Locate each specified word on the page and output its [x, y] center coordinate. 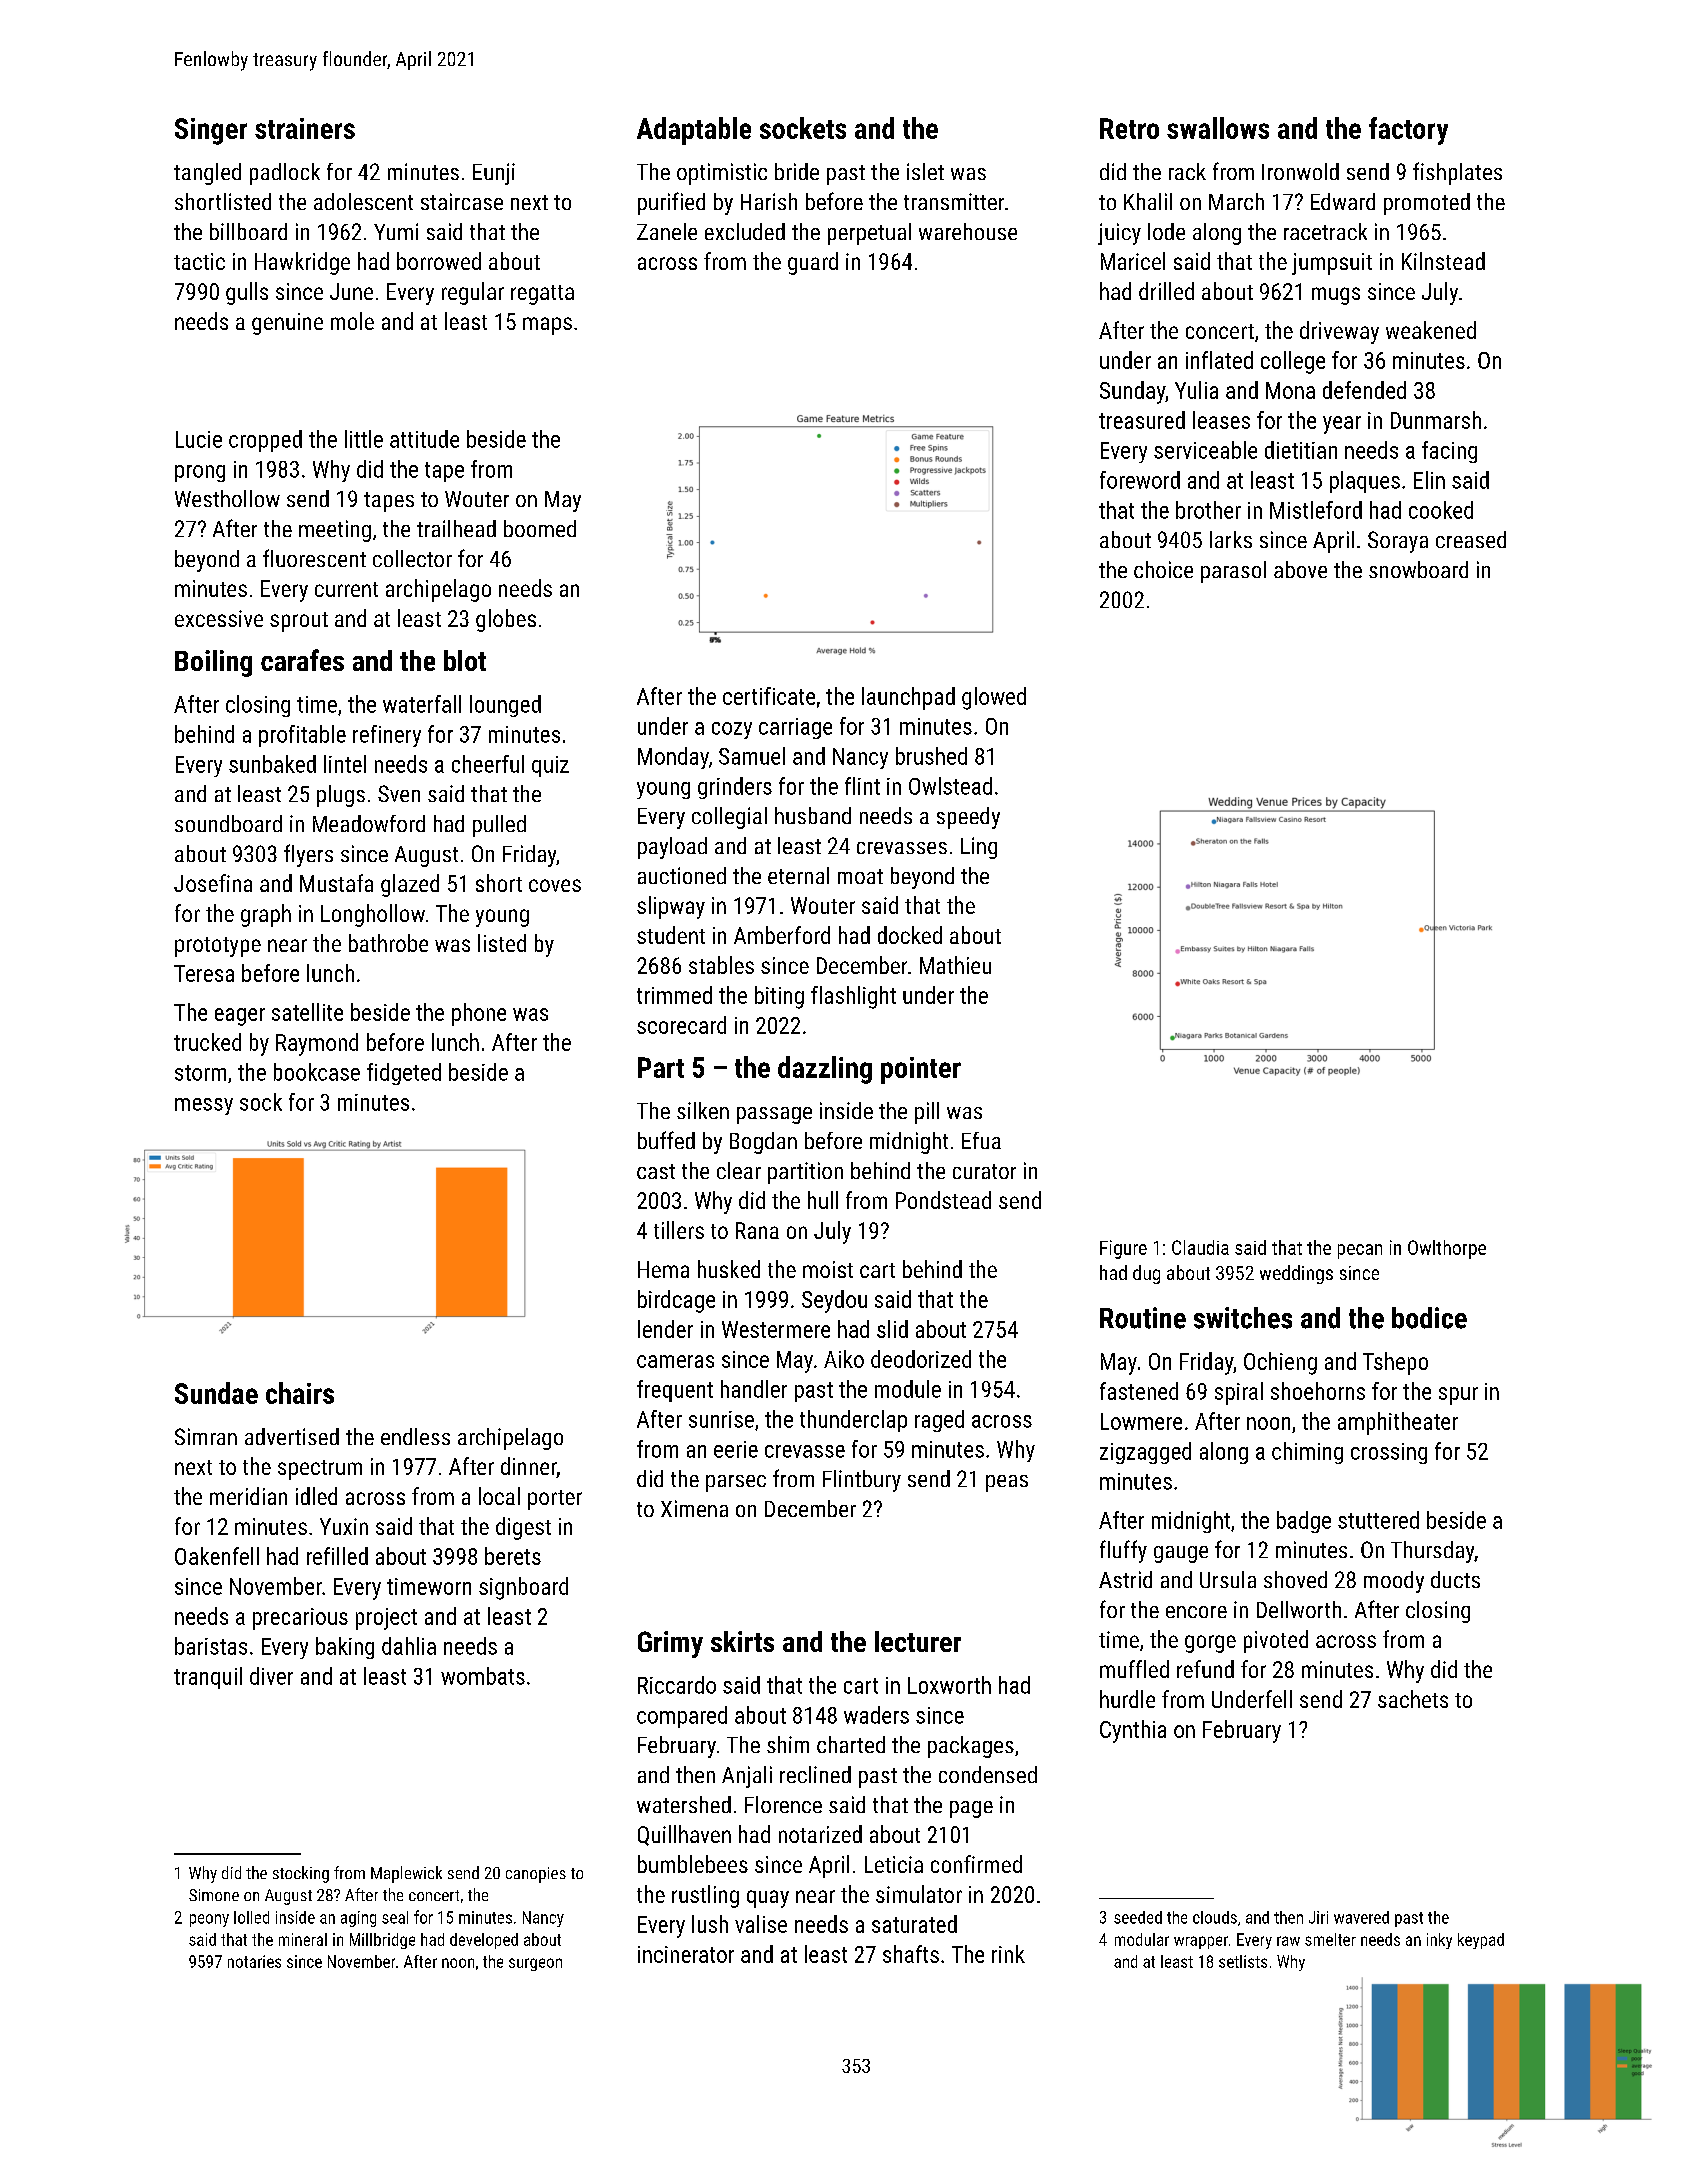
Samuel [752, 756]
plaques [1365, 482]
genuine [287, 324]
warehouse [968, 231]
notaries [254, 1961]
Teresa [204, 973]
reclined [815, 1774]
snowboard [1418, 569]
